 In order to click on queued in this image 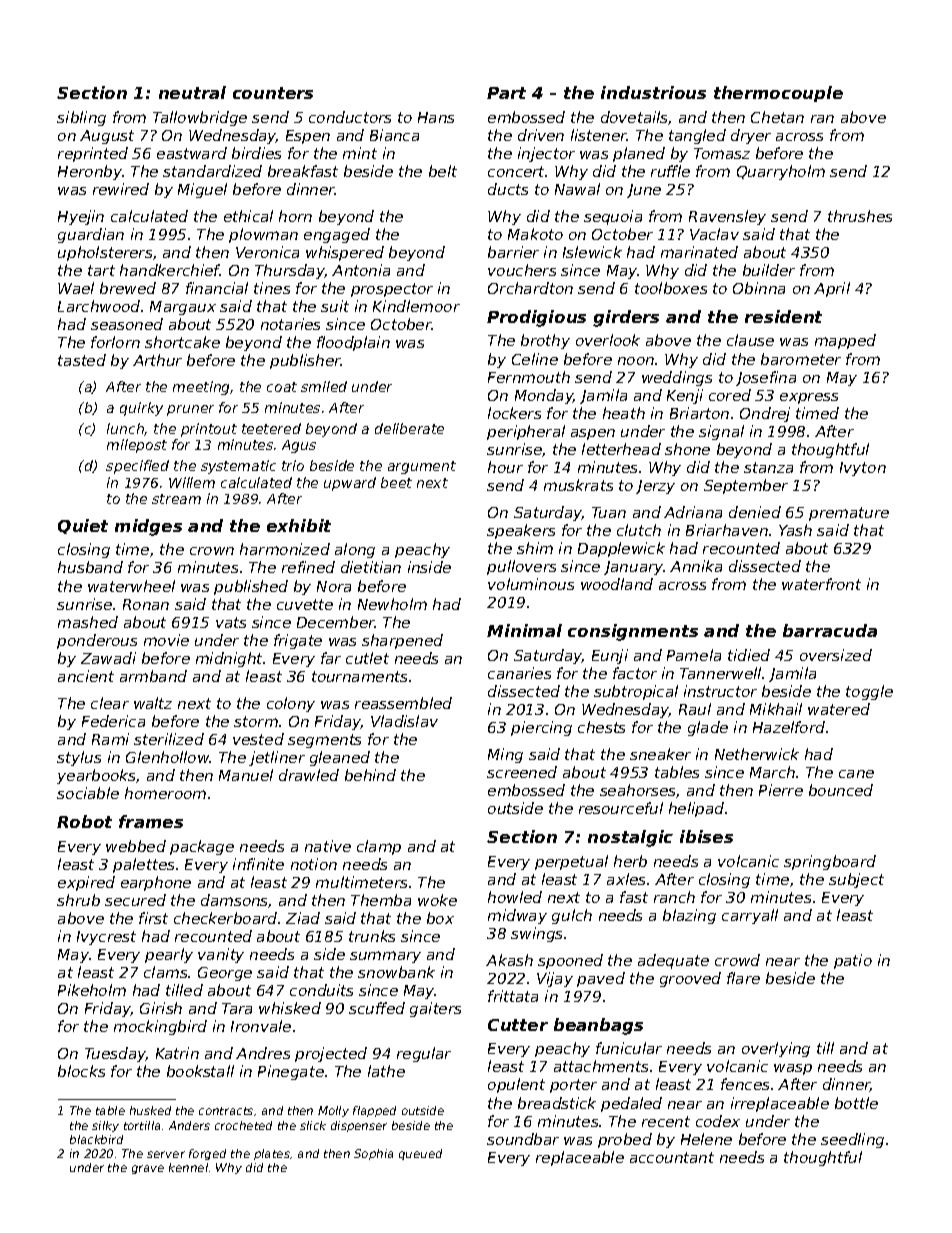, I will do `click(420, 1154)`.
